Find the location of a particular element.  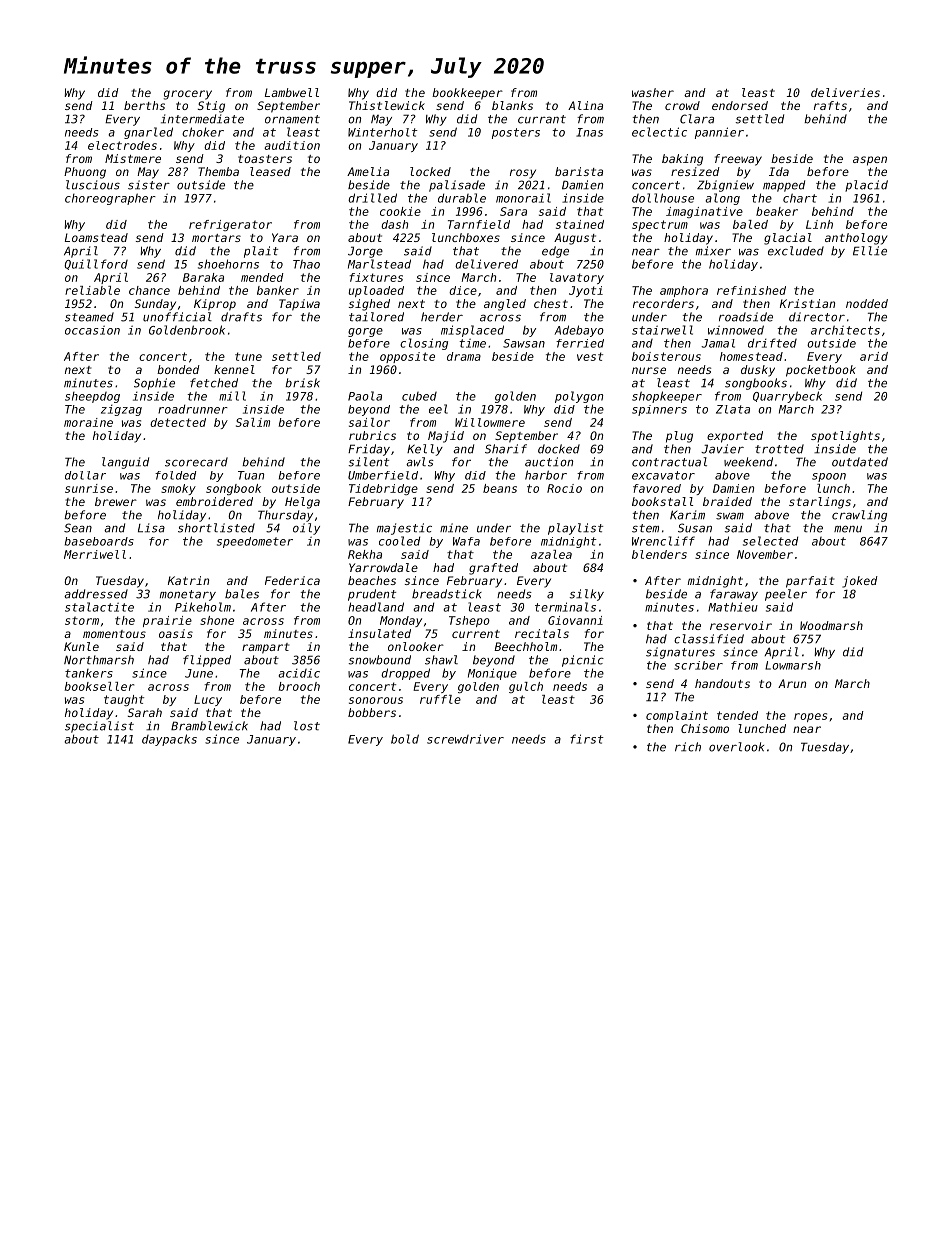

Tapiwa is located at coordinates (299, 305).
